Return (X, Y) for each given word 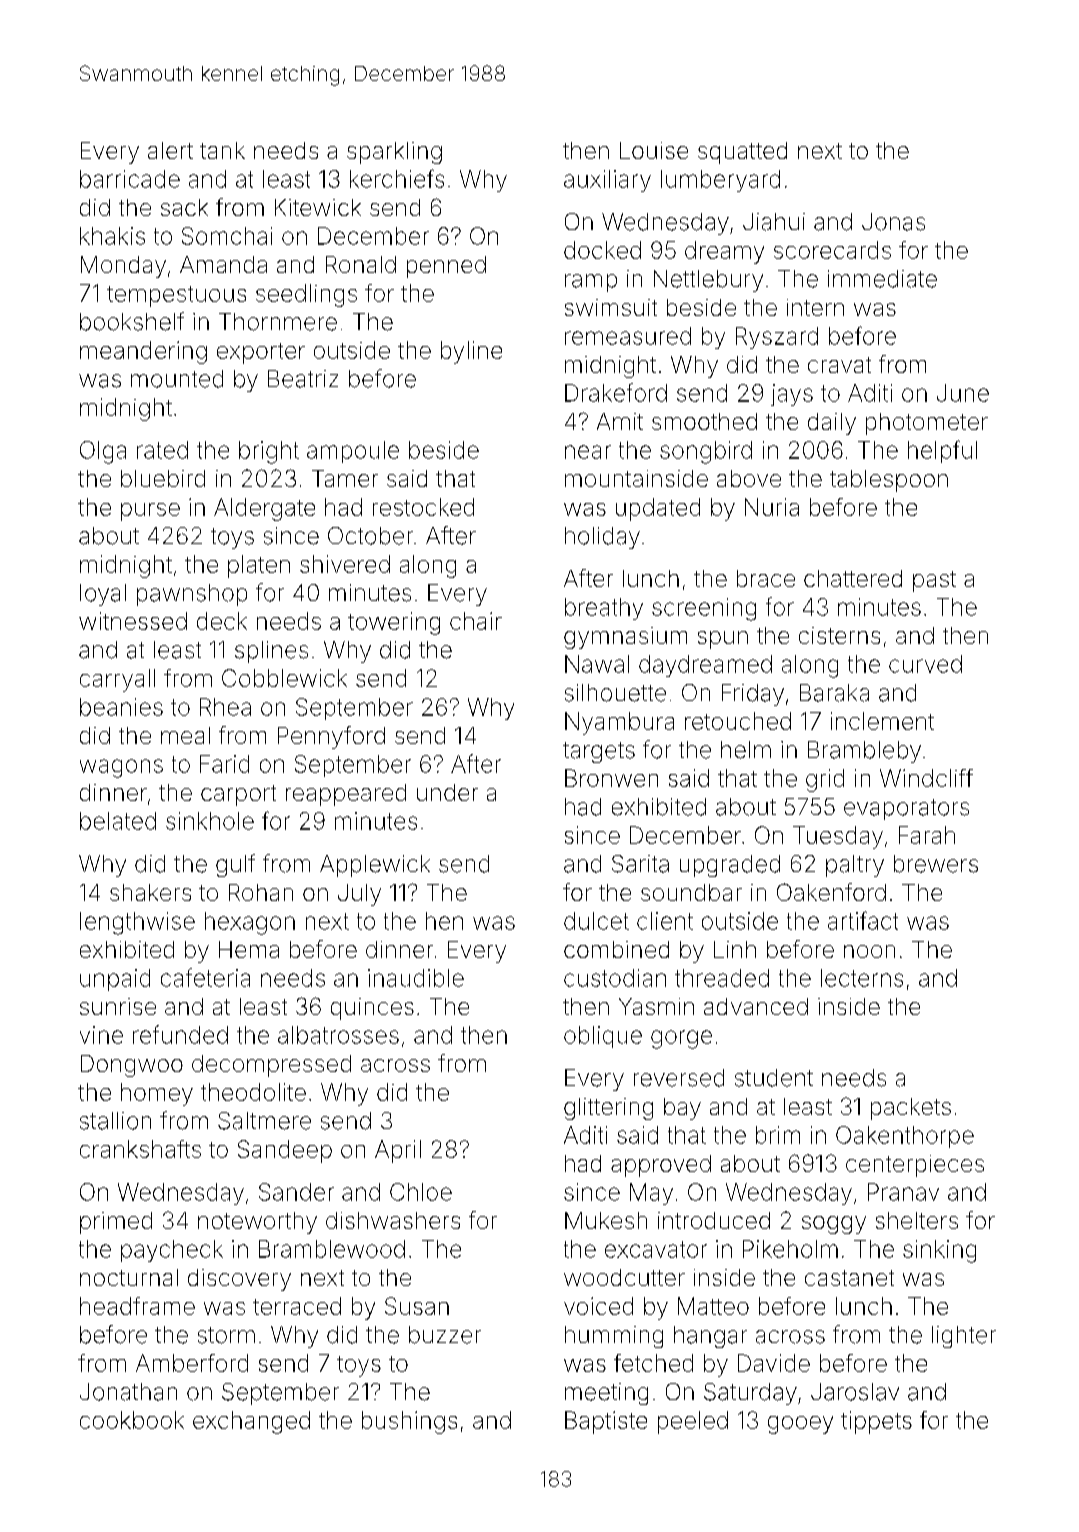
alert (170, 150)
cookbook (132, 1420)
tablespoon (889, 481)
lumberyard (720, 181)
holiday (602, 538)
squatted (742, 153)
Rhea (225, 707)
